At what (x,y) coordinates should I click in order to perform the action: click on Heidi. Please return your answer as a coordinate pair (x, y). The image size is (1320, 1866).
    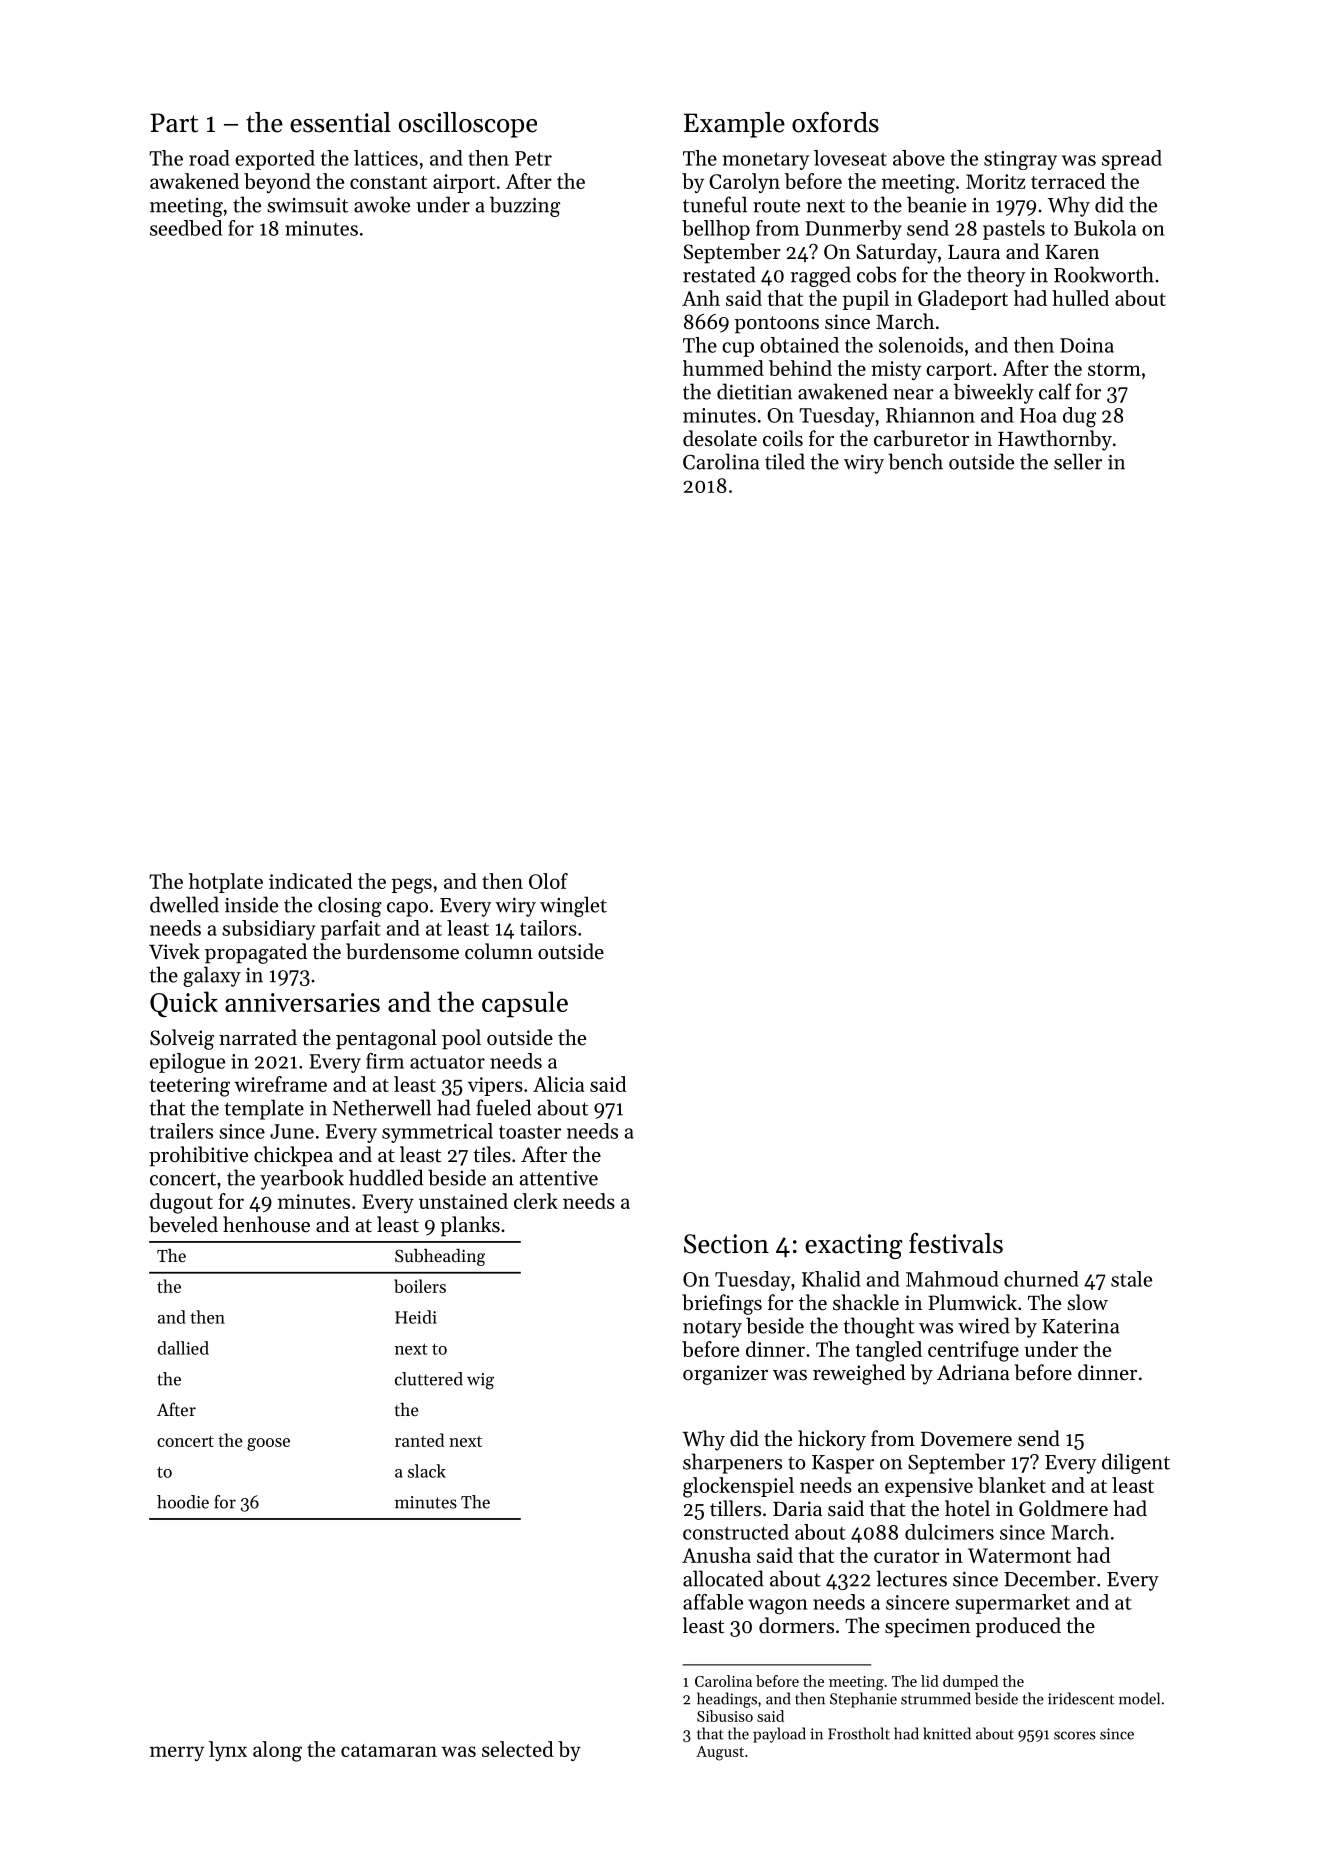
    Looking at the image, I should click on (416, 1317).
